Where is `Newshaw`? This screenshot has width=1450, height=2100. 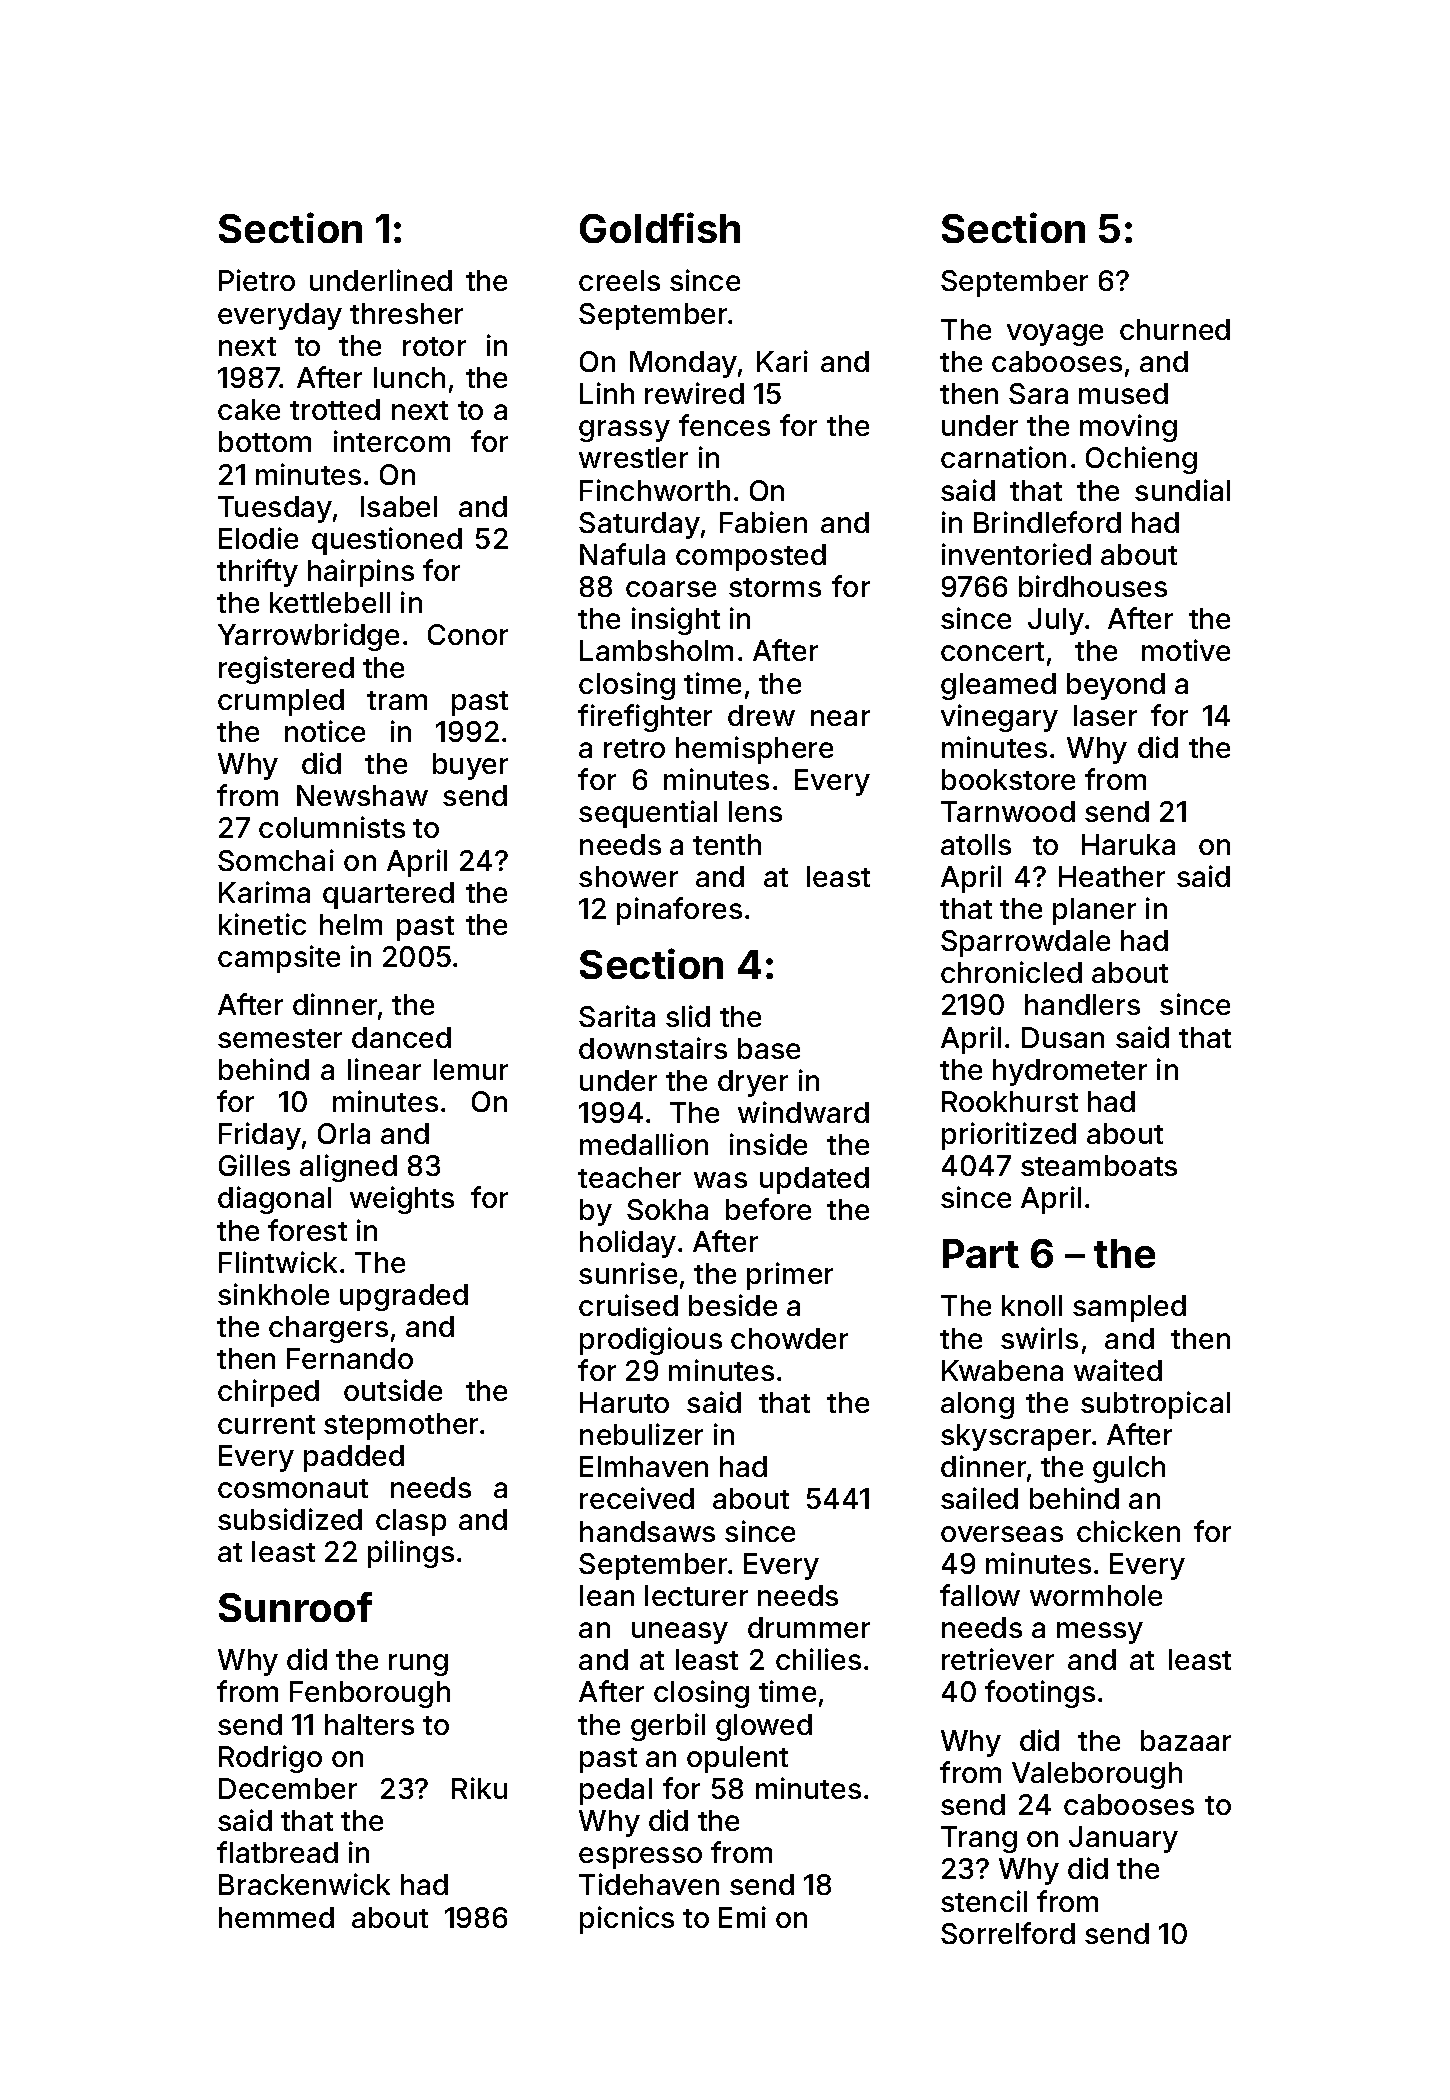 Newshaw is located at coordinates (362, 795).
